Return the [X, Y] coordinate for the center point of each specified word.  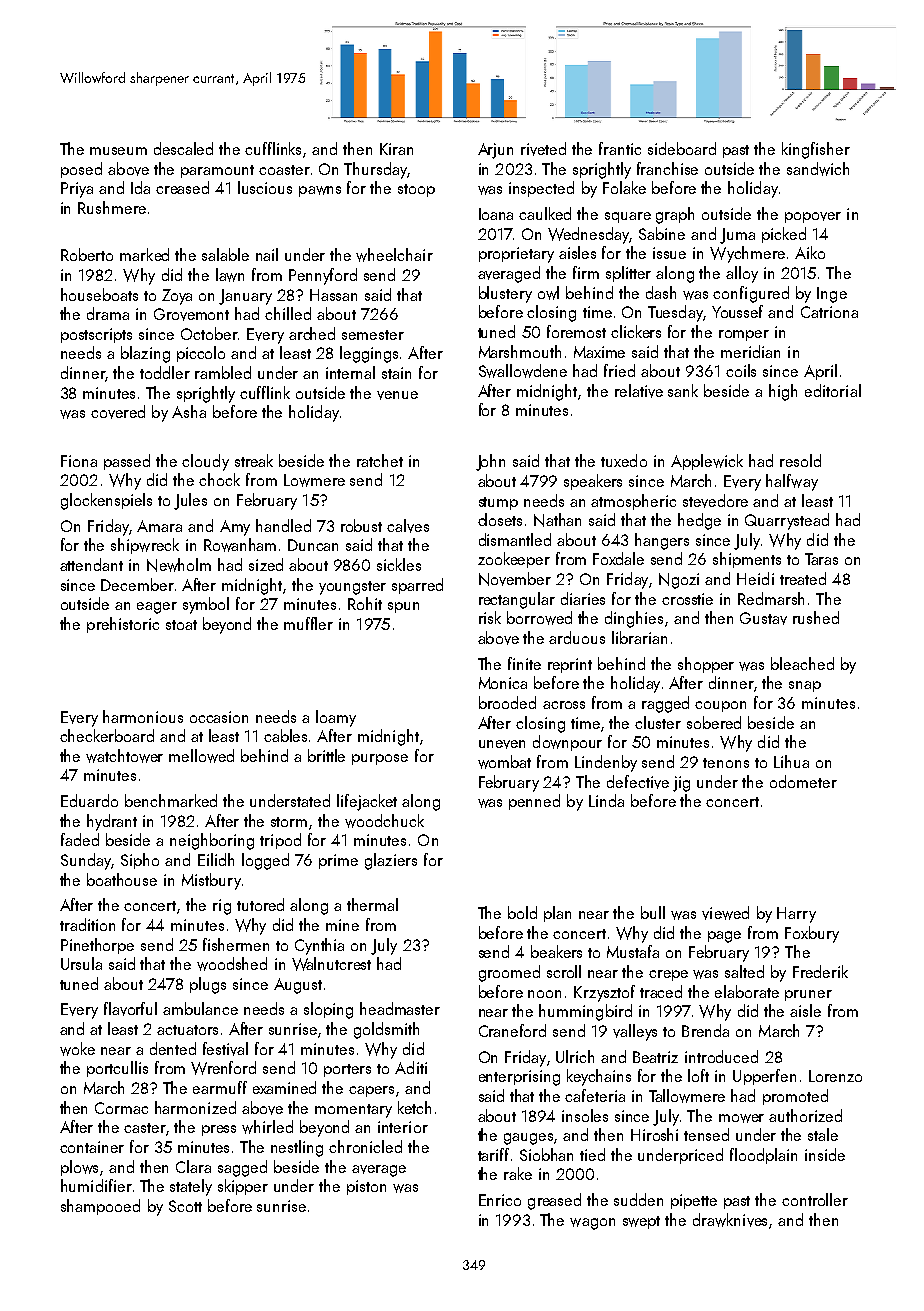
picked [784, 235]
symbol [206, 605]
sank [683, 390]
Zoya [177, 297]
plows [79, 1168]
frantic [620, 148]
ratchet [380, 460]
